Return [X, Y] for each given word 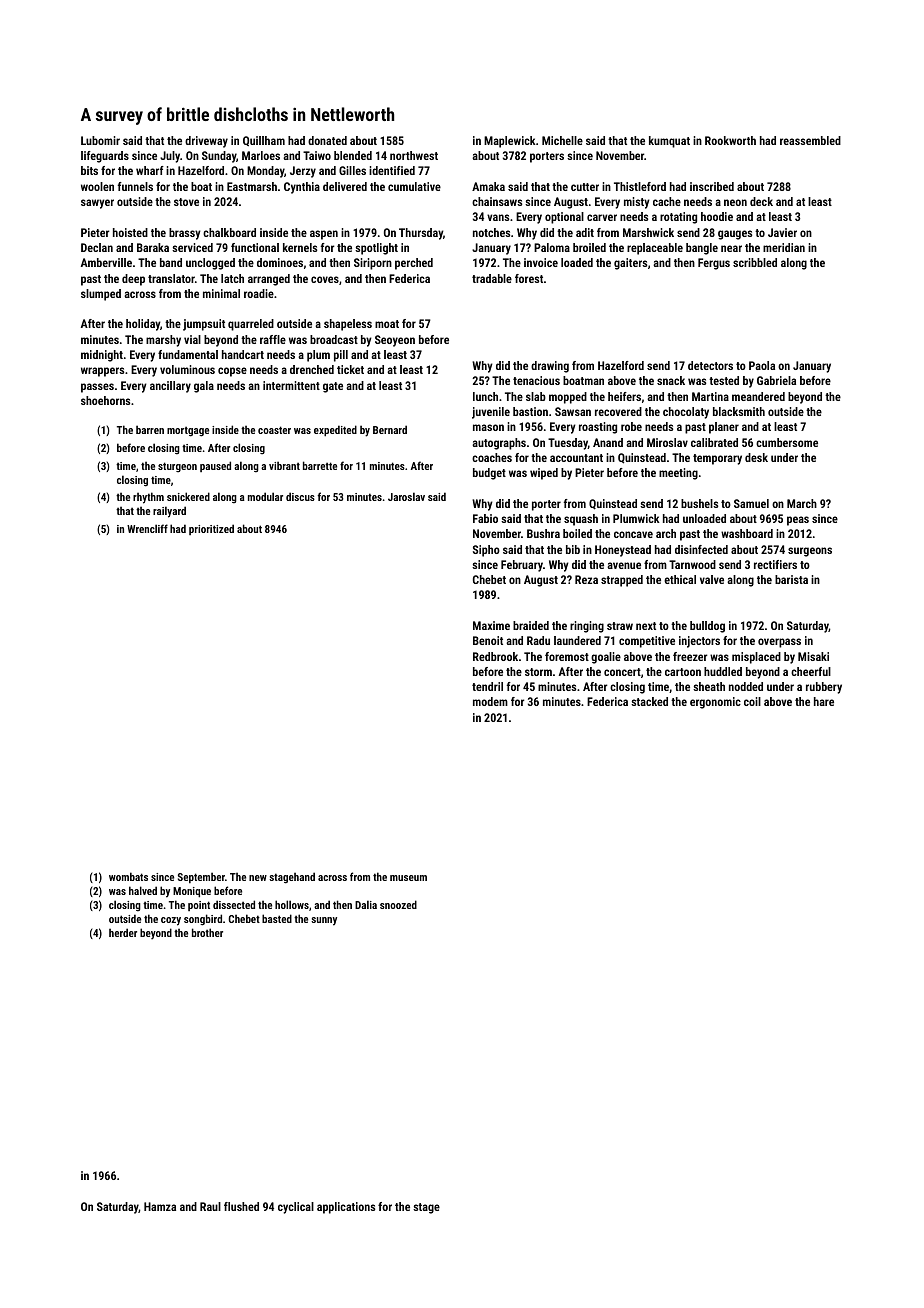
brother [207, 932]
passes [97, 388]
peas [798, 521]
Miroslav [667, 442]
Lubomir [100, 140]
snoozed [398, 904]
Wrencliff [147, 528]
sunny [324, 921]
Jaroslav [406, 496]
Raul [210, 1206]
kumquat [669, 142]
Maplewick [510, 142]
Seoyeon [395, 341]
